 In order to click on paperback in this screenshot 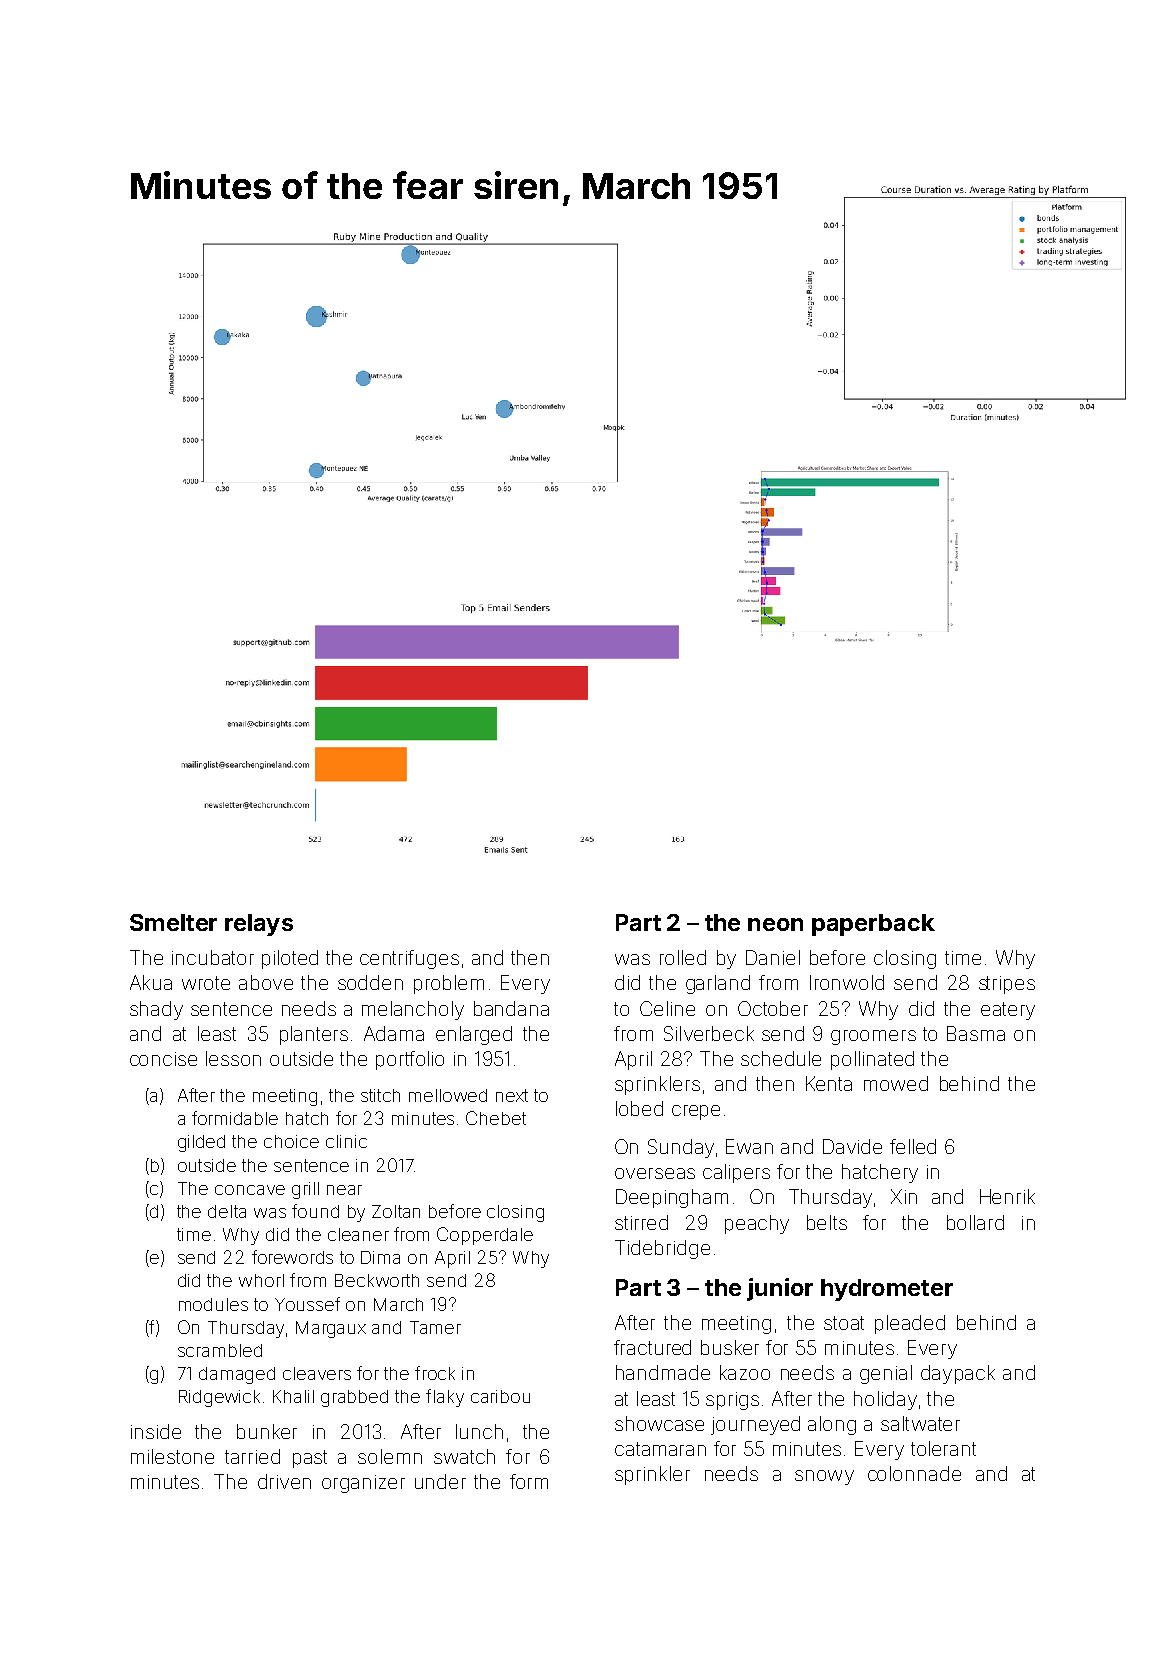, I will do `click(873, 925)`.
